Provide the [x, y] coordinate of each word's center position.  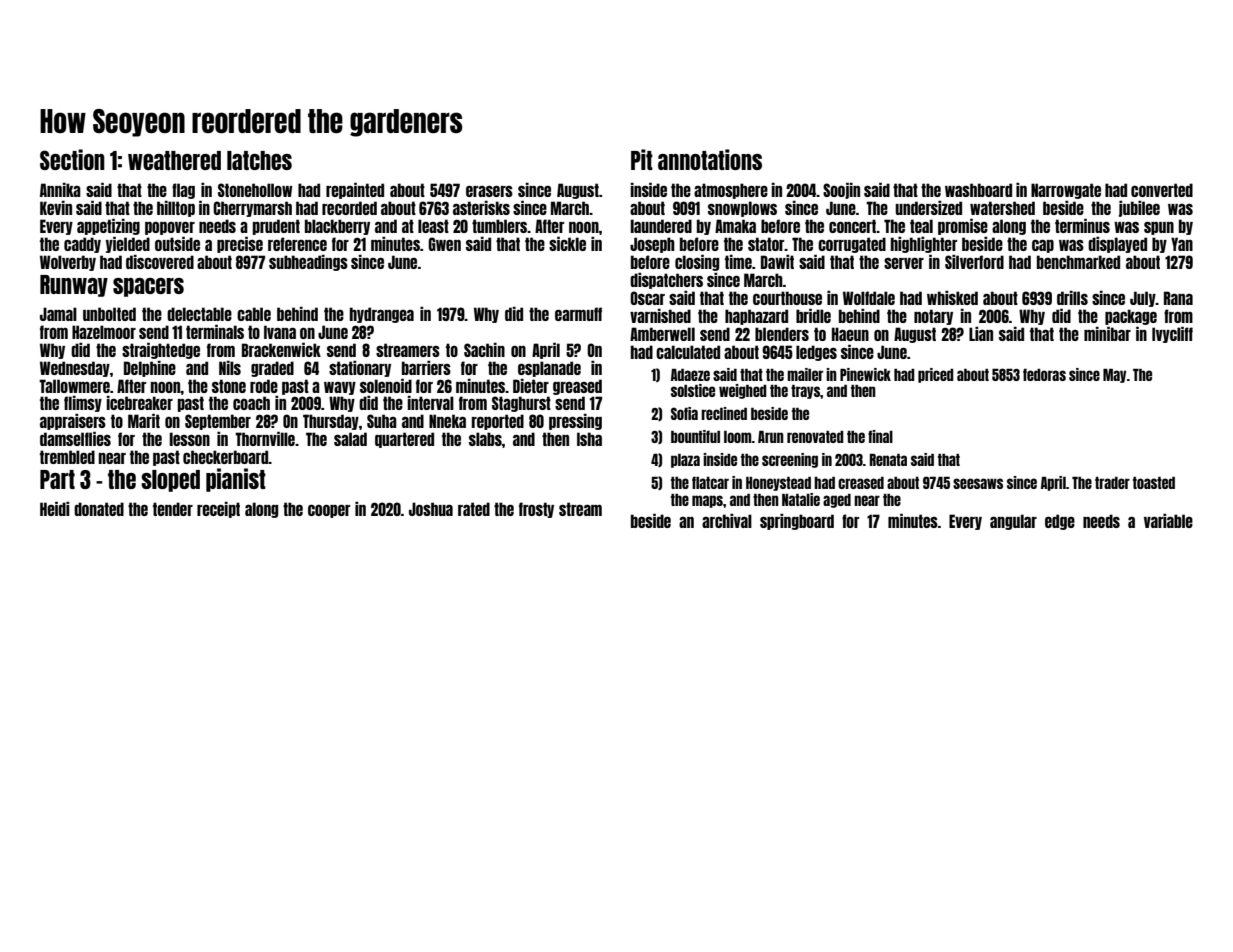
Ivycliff [1172, 334]
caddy [82, 245]
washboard [978, 190]
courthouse [787, 298]
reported [498, 422]
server [904, 263]
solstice [693, 390]
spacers [148, 287]
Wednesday [75, 369]
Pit [642, 159]
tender [173, 509]
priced [936, 375]
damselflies [75, 438]
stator [766, 244]
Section [72, 159]
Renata [888, 460]
